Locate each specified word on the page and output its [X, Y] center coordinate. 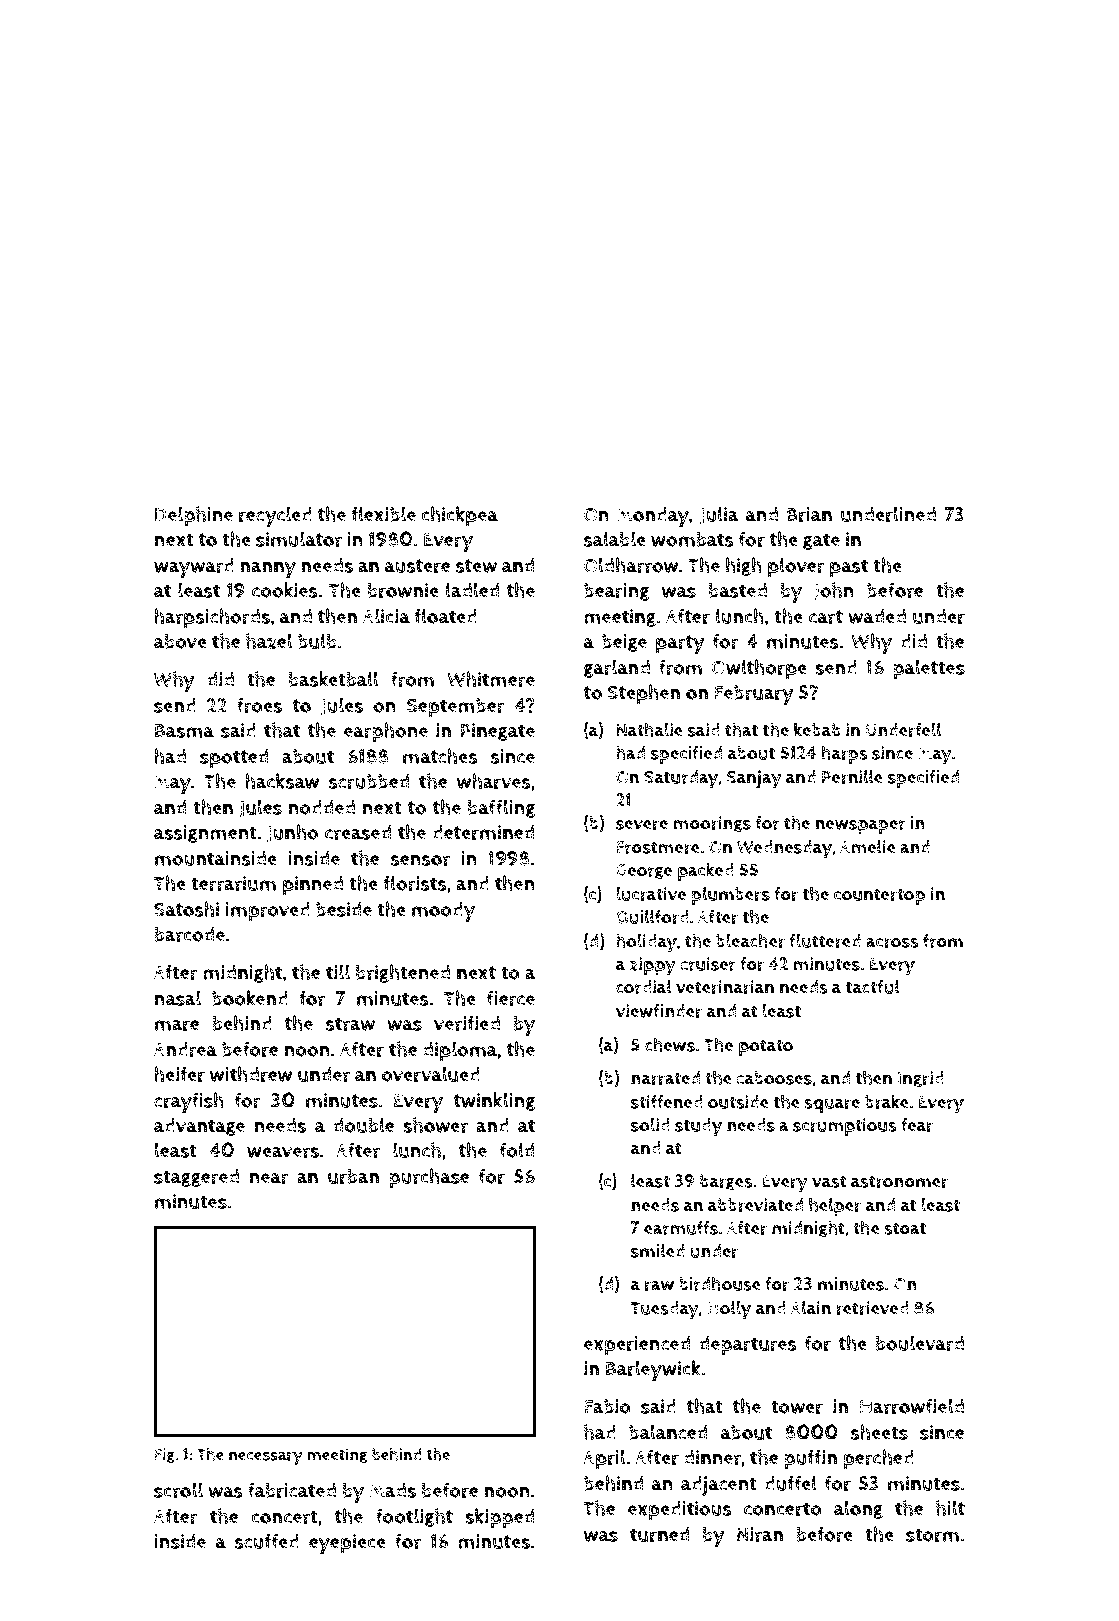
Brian [809, 514]
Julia [719, 515]
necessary [266, 1458]
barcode [189, 934]
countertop [880, 896]
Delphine [194, 516]
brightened [403, 973]
